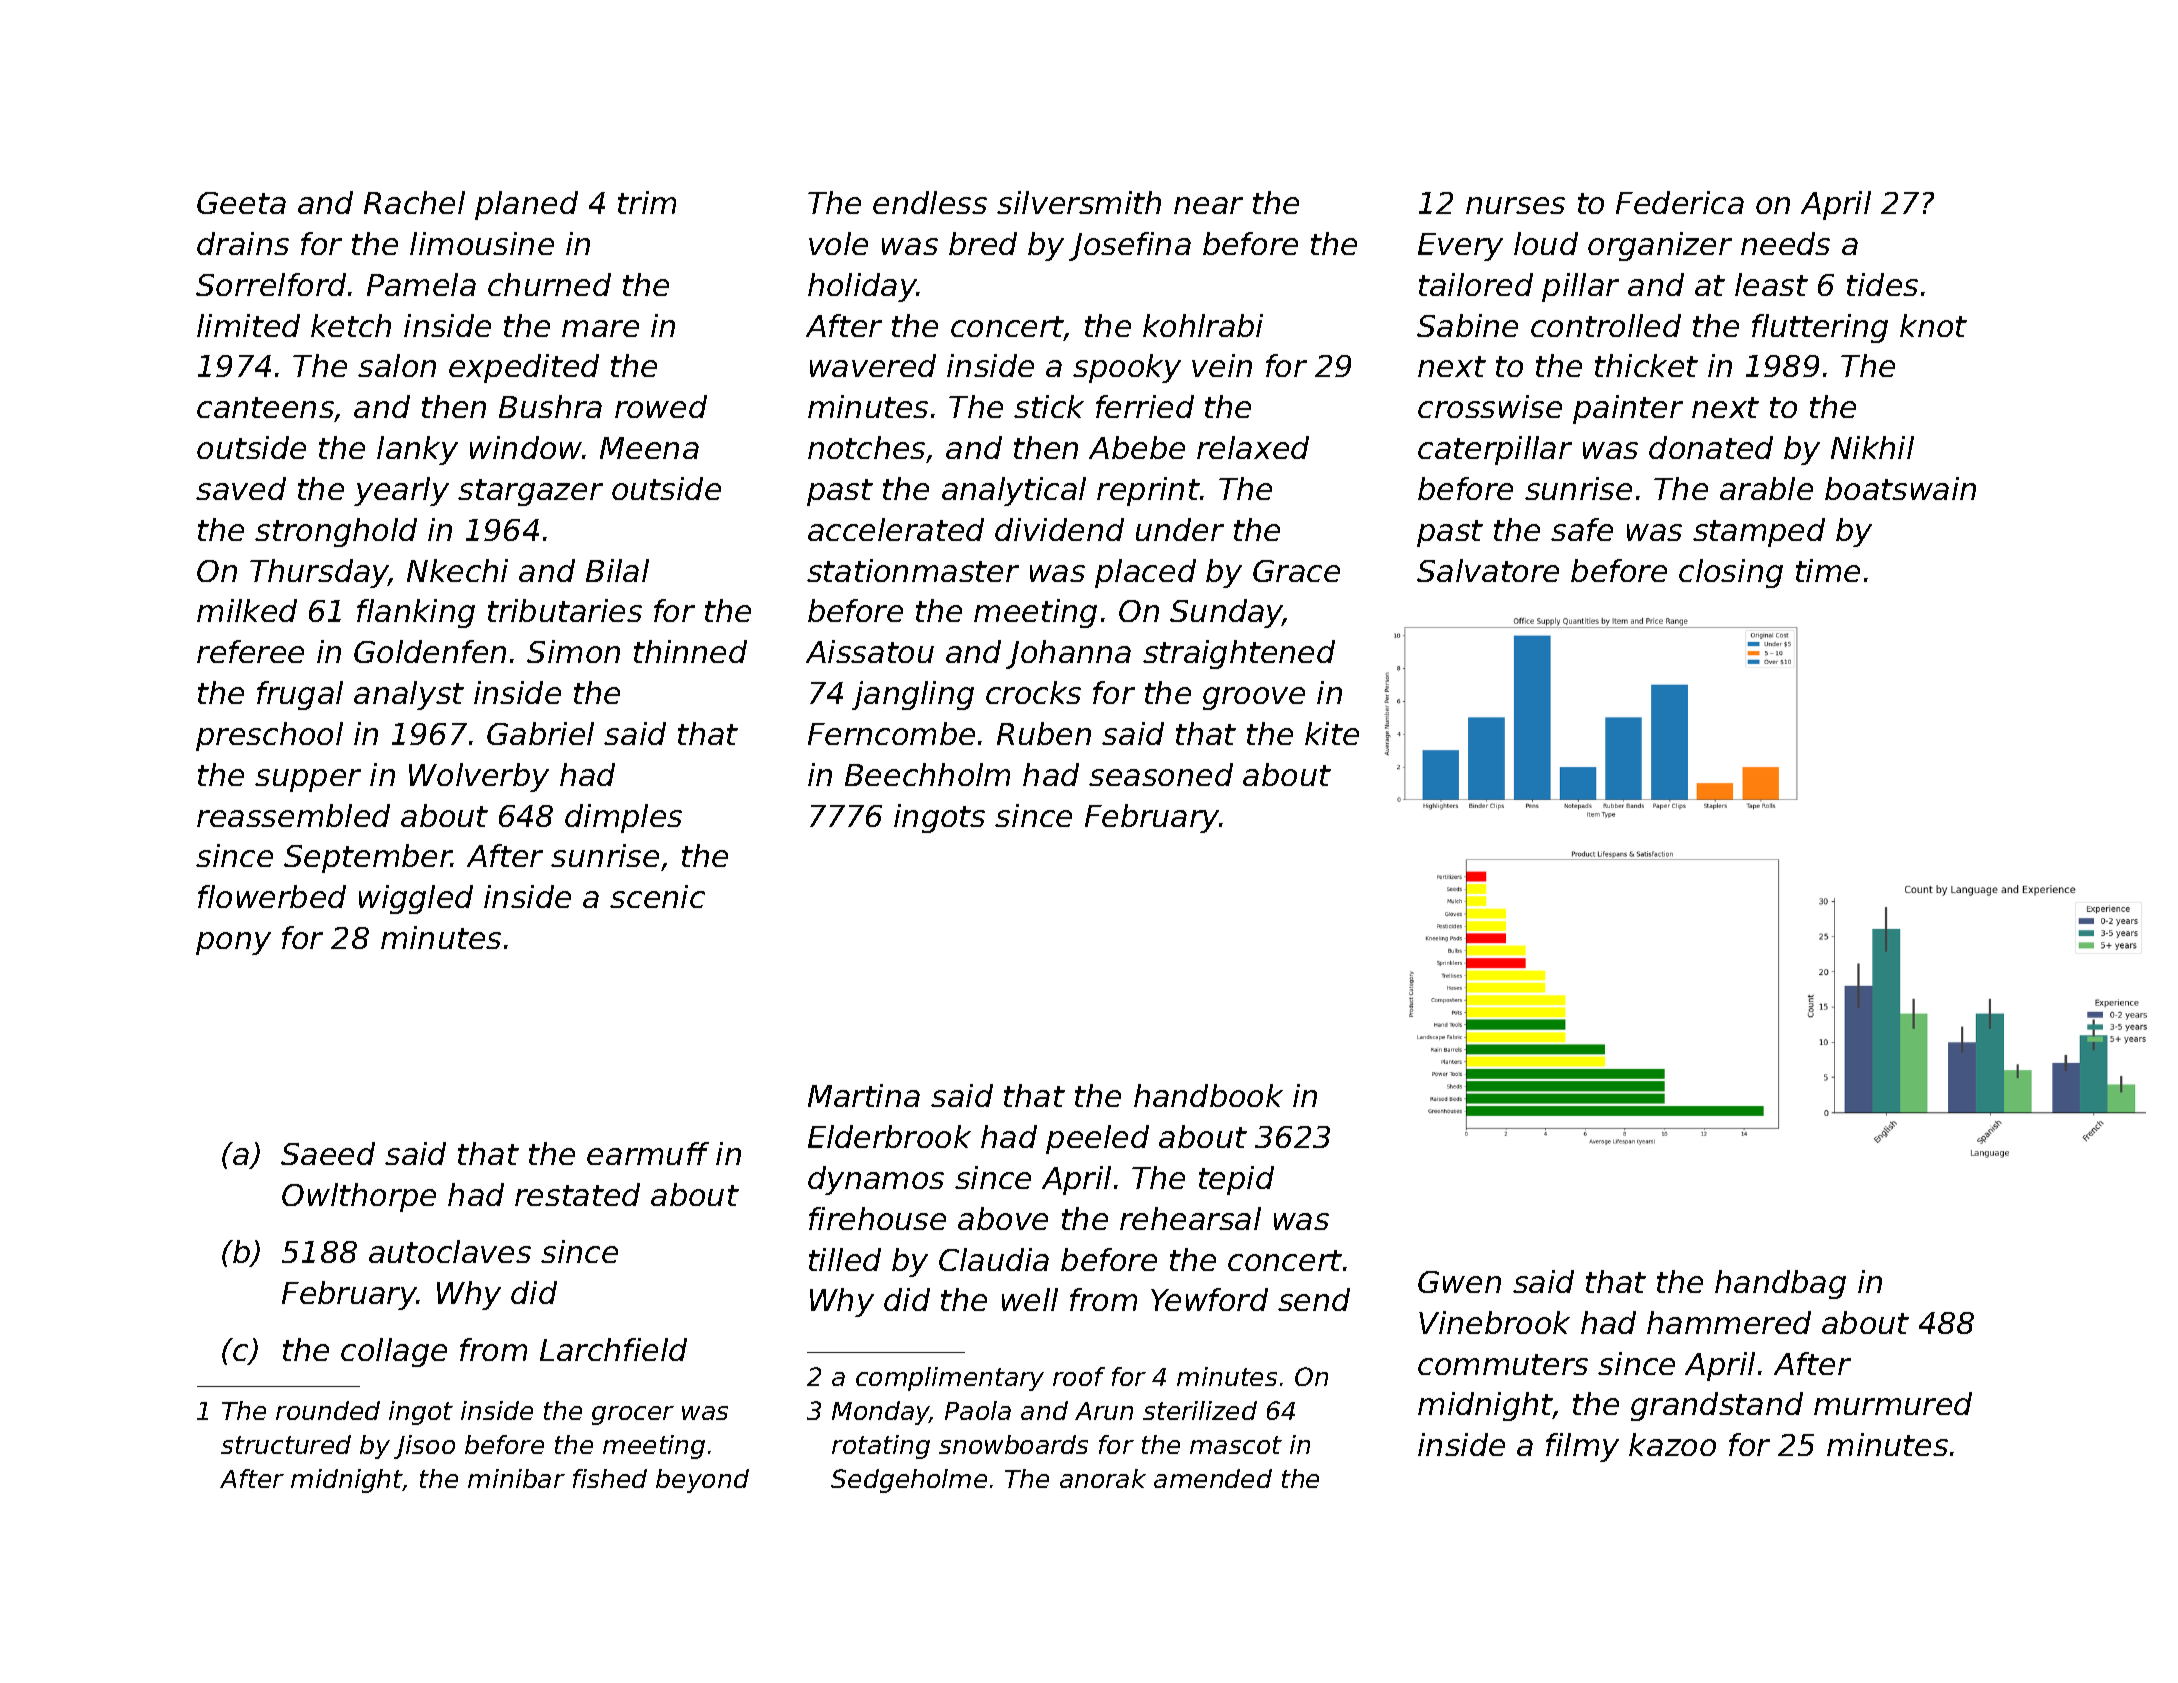 The height and width of the image is (1683, 2178). What do you see at coordinates (397, 365) in the image?
I see `salon` at bounding box center [397, 365].
